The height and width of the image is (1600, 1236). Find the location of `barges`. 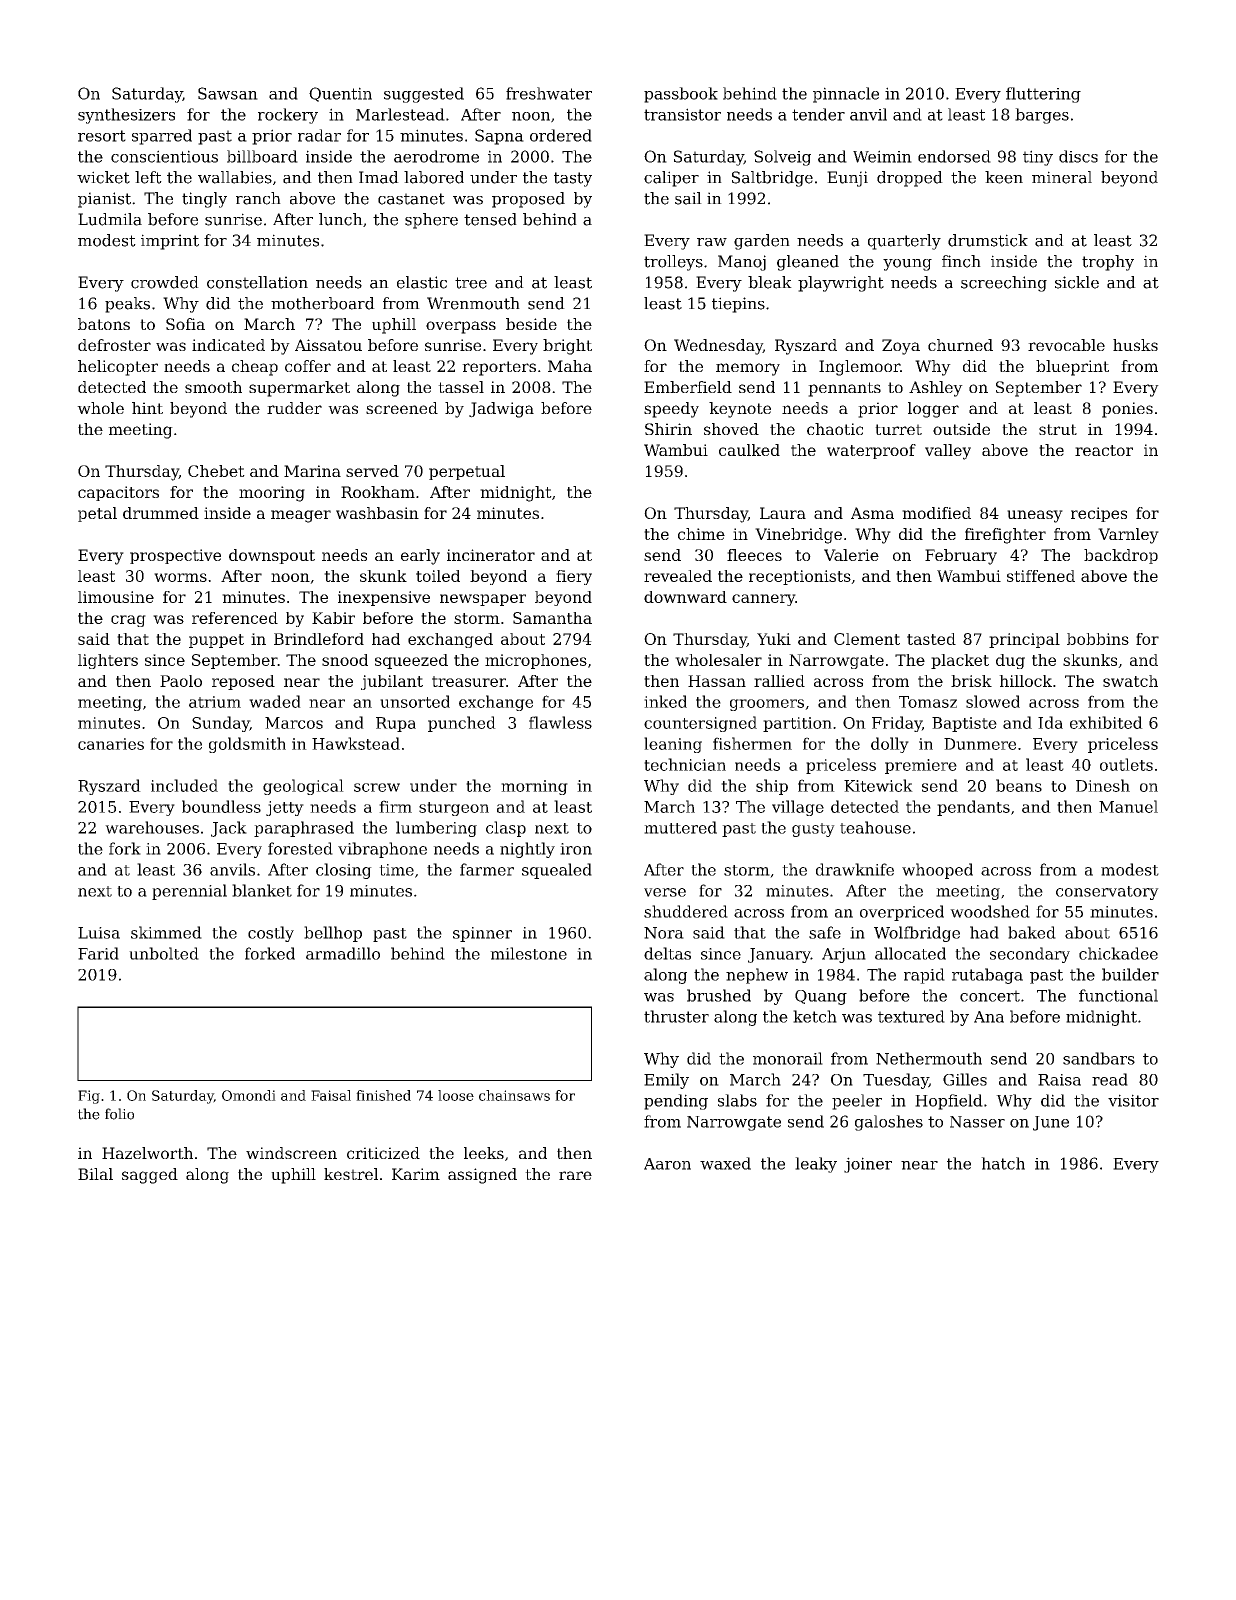

barges is located at coordinates (1042, 116).
